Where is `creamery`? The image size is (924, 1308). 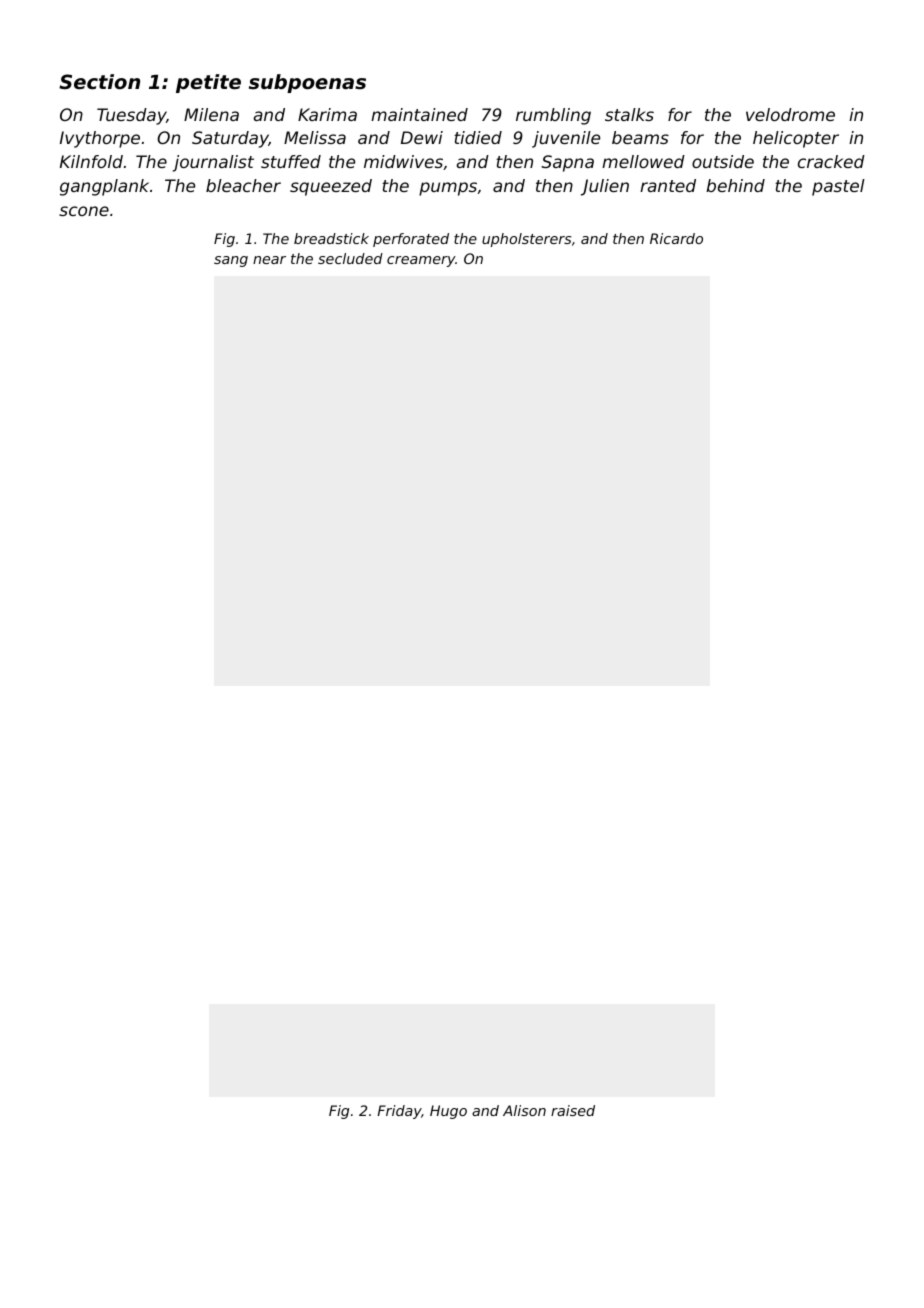 creamery is located at coordinates (421, 261).
